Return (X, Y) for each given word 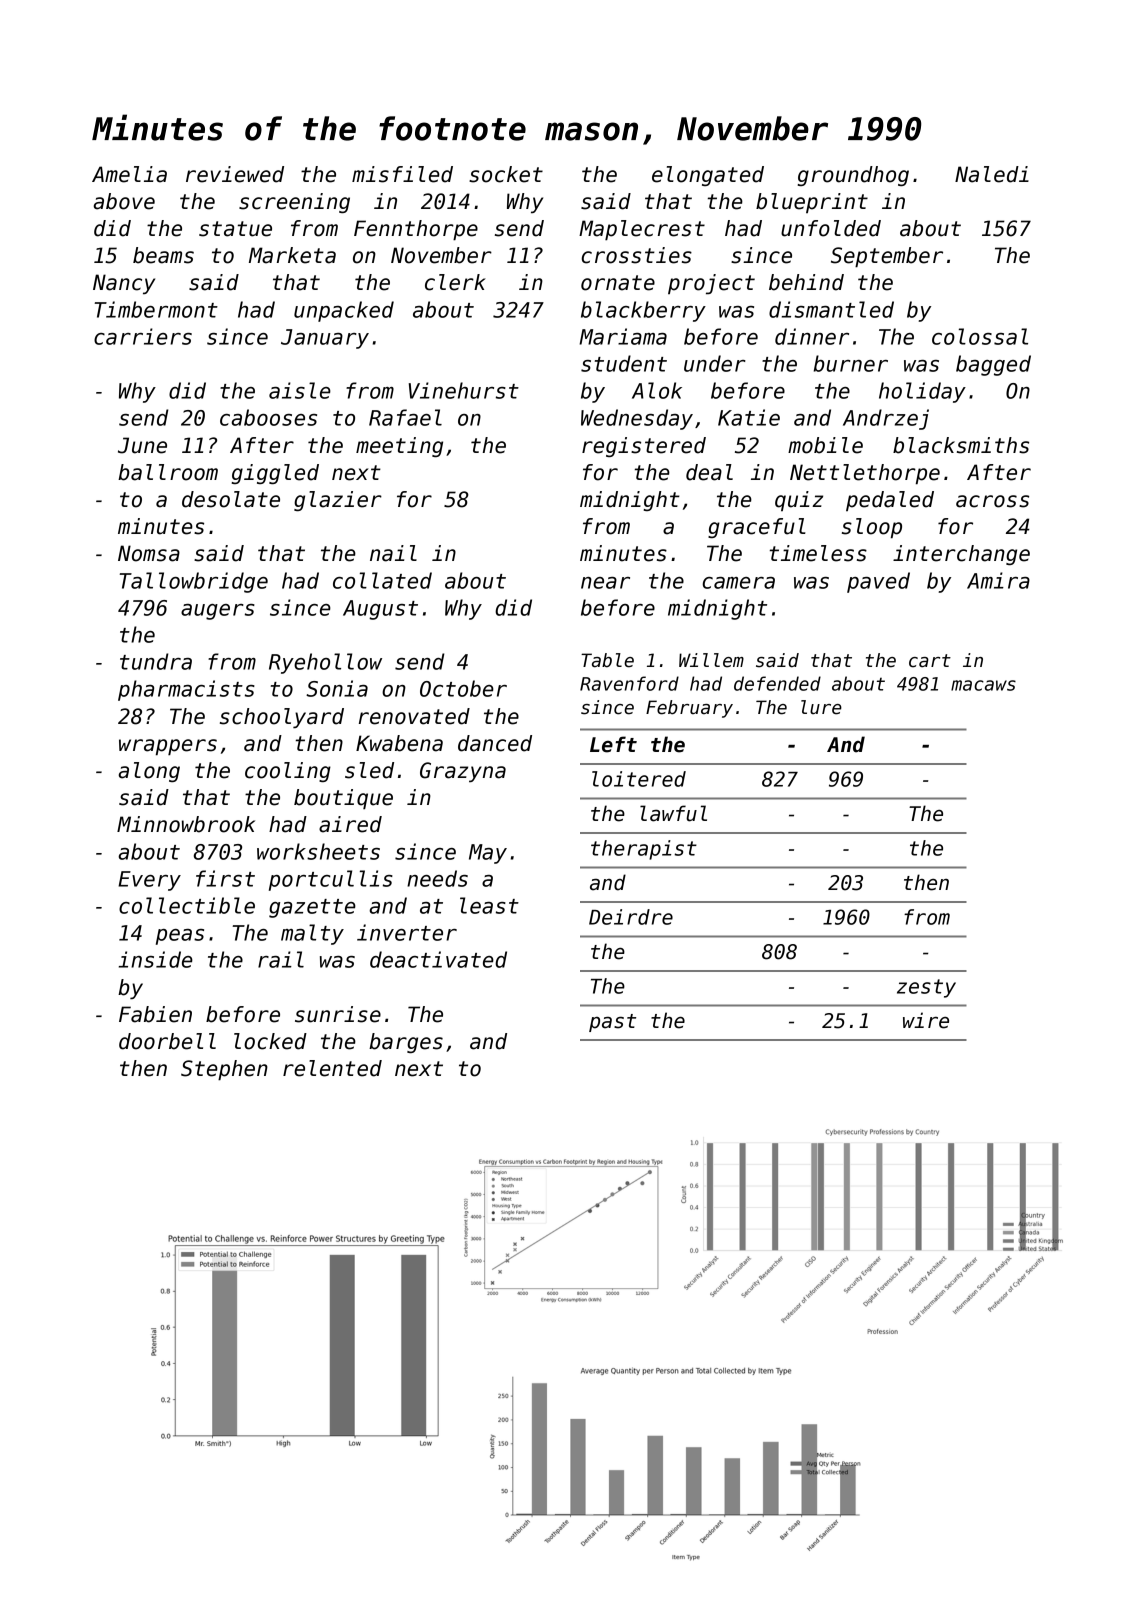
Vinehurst (464, 390)
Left (613, 744)
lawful (673, 813)
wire (926, 1020)
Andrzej (886, 419)
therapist (644, 850)
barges (406, 1043)
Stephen (224, 1070)
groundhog (853, 176)
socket (506, 174)
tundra (156, 661)
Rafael (405, 417)
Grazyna (463, 772)
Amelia (129, 174)
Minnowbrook (186, 824)
